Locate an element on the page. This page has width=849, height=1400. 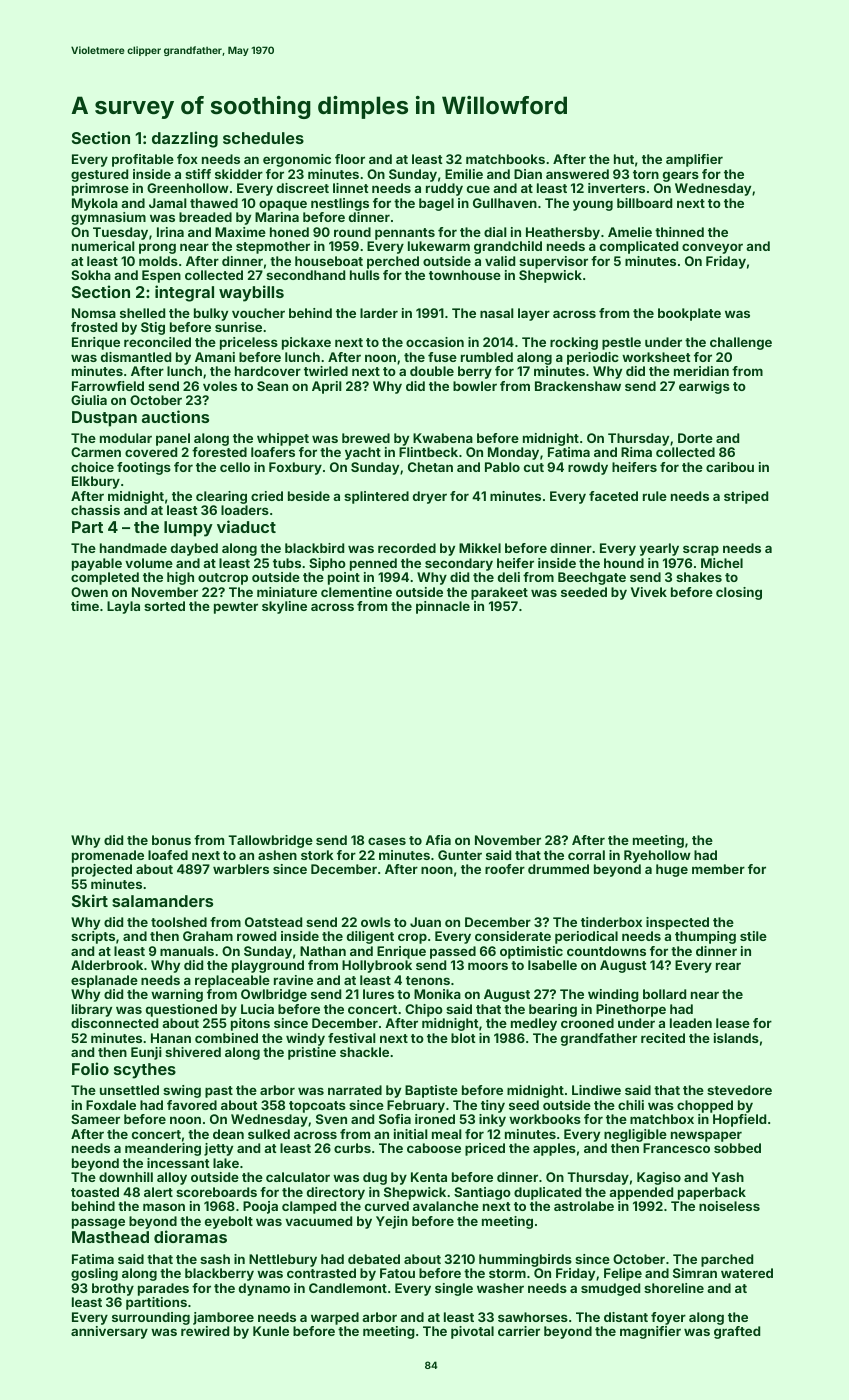
dazzling is located at coordinates (185, 139).
